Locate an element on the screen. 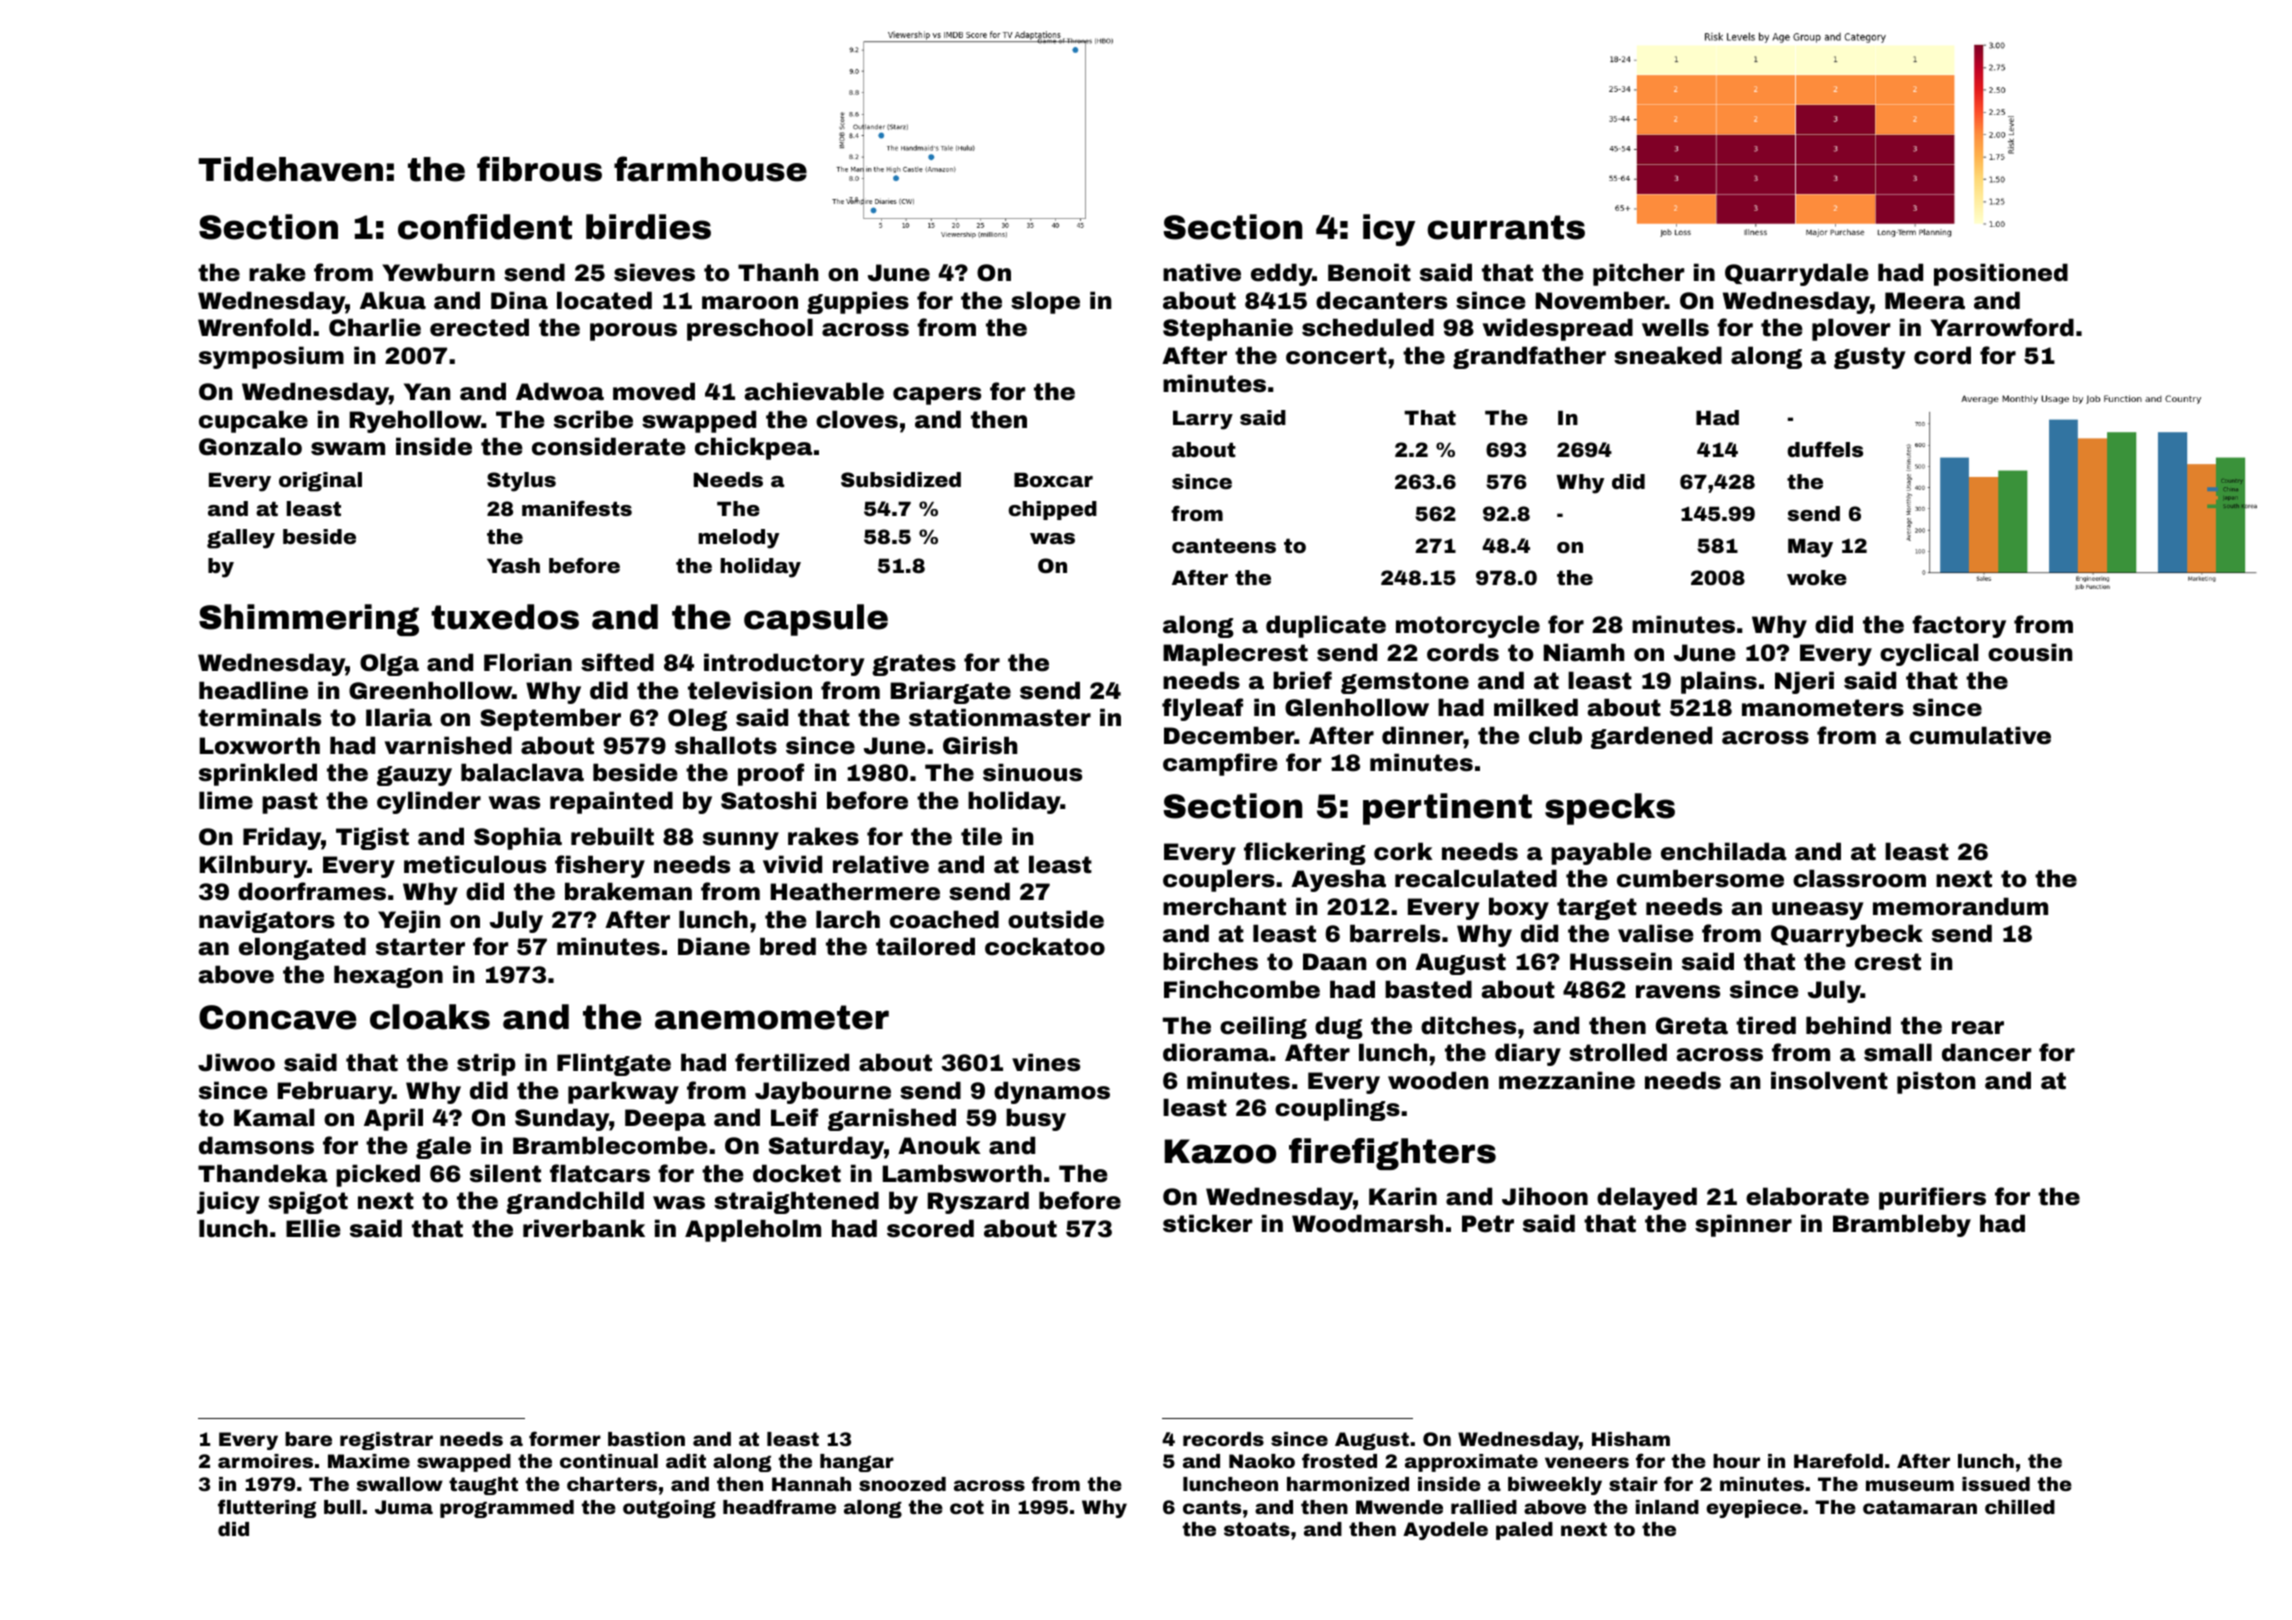 Image resolution: width=2292 pixels, height=1620 pixels. diorama is located at coordinates (1216, 1052).
